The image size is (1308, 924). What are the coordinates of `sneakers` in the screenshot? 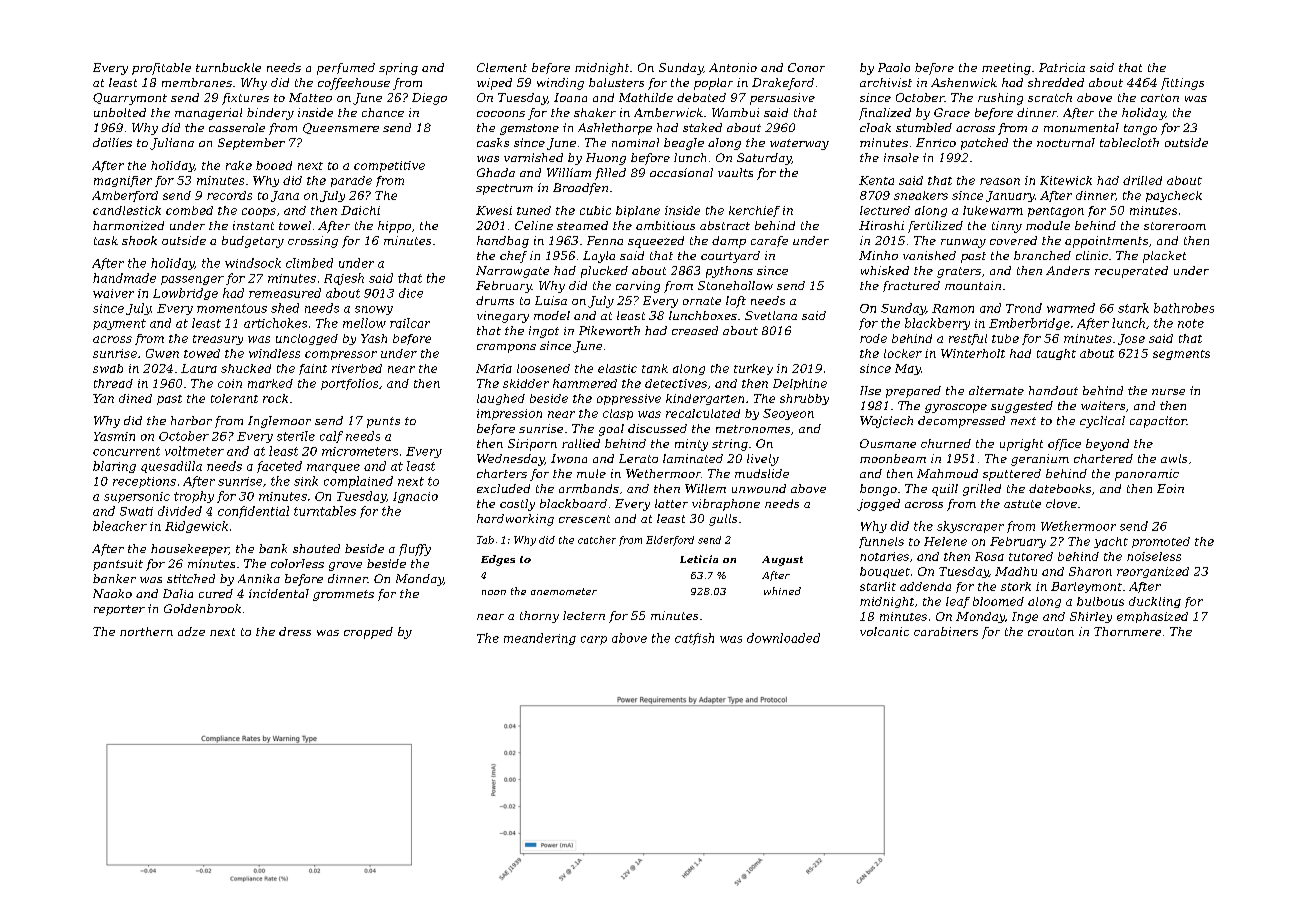 It's located at (921, 195).
